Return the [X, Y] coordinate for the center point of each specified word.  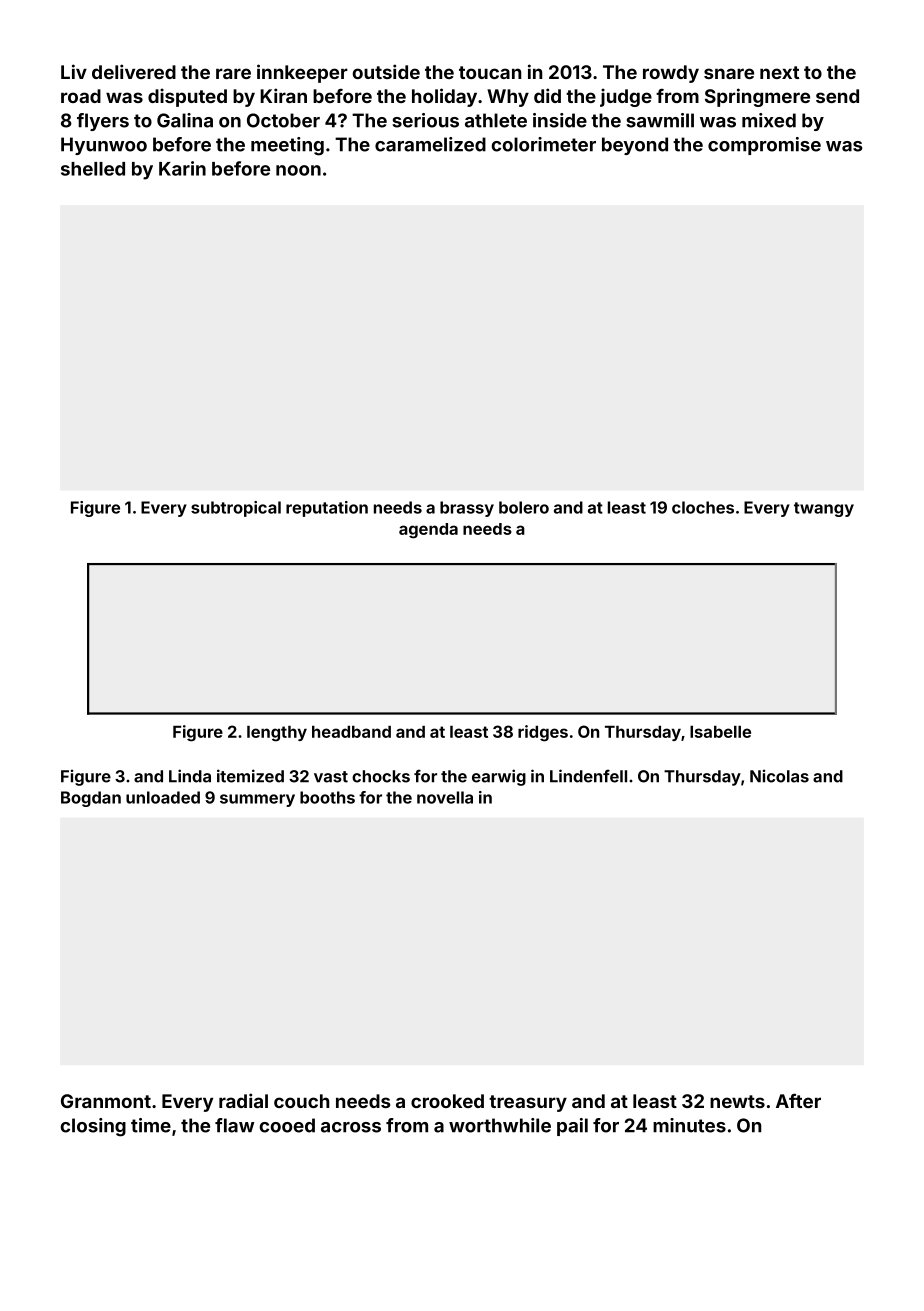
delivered [134, 71]
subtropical [236, 509]
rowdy [671, 74]
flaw [234, 1125]
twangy [824, 509]
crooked [447, 1101]
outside [386, 71]
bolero [524, 507]
